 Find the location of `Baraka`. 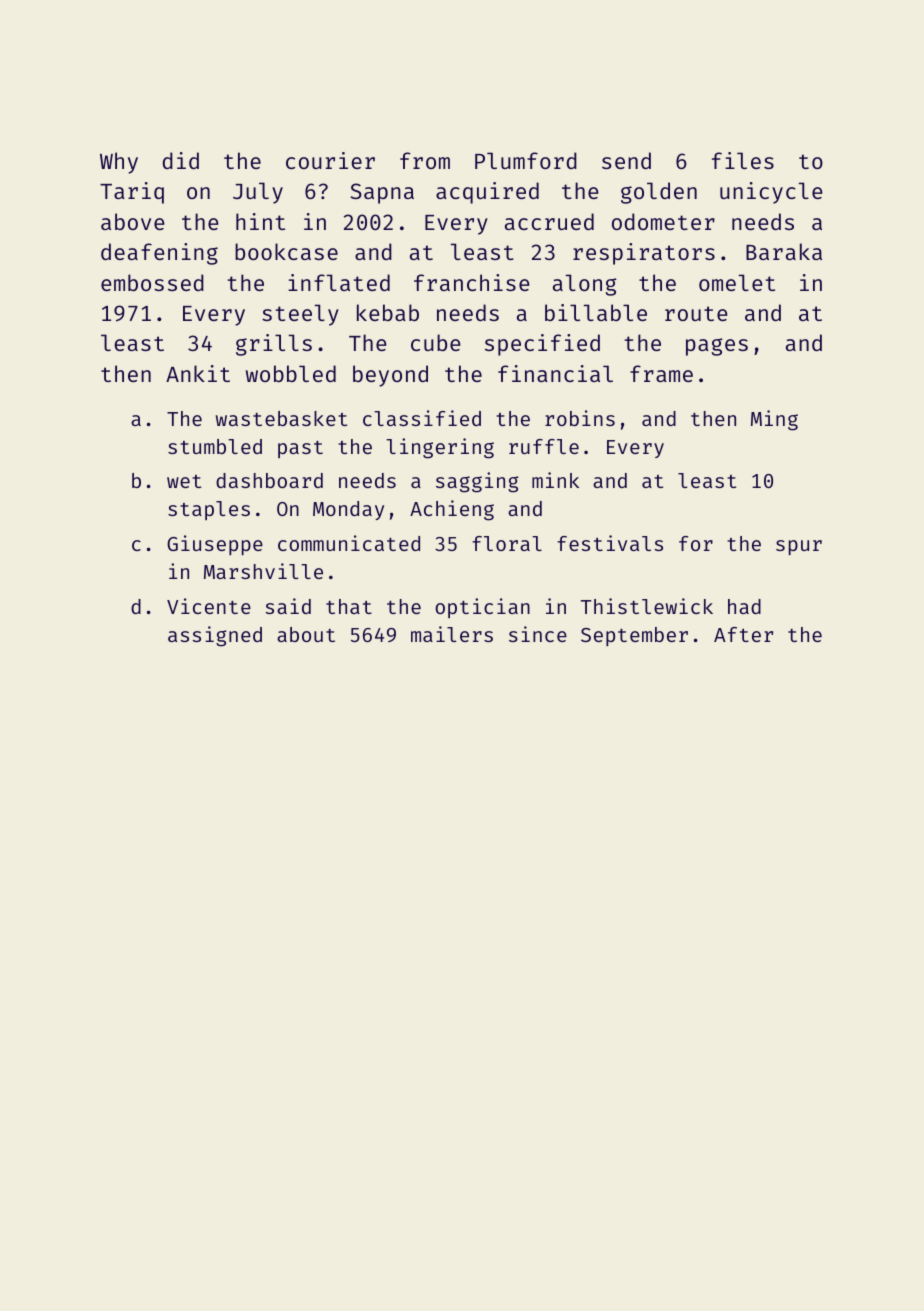

Baraka is located at coordinates (784, 251).
